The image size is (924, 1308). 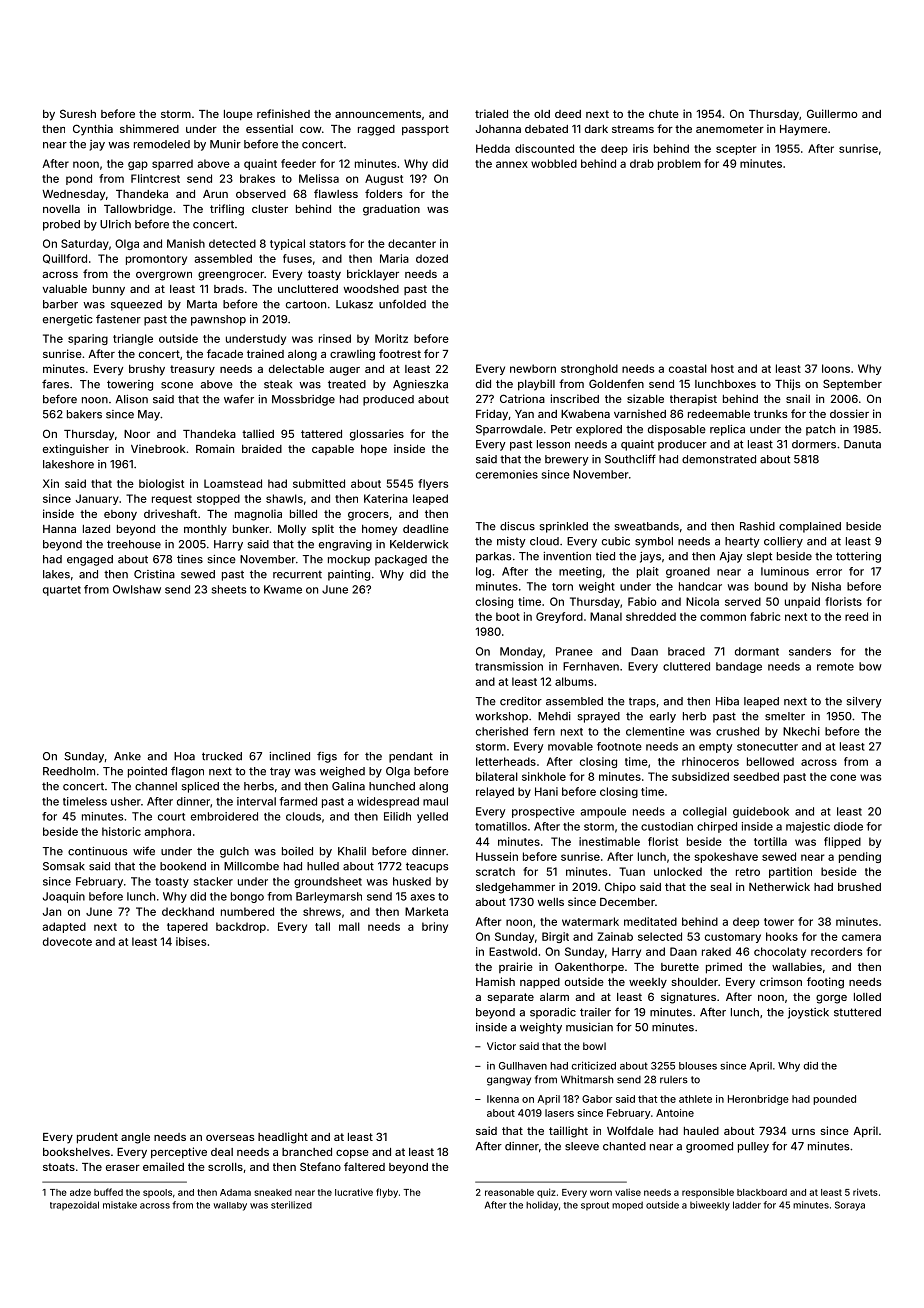 I want to click on loupe, so click(x=238, y=115).
